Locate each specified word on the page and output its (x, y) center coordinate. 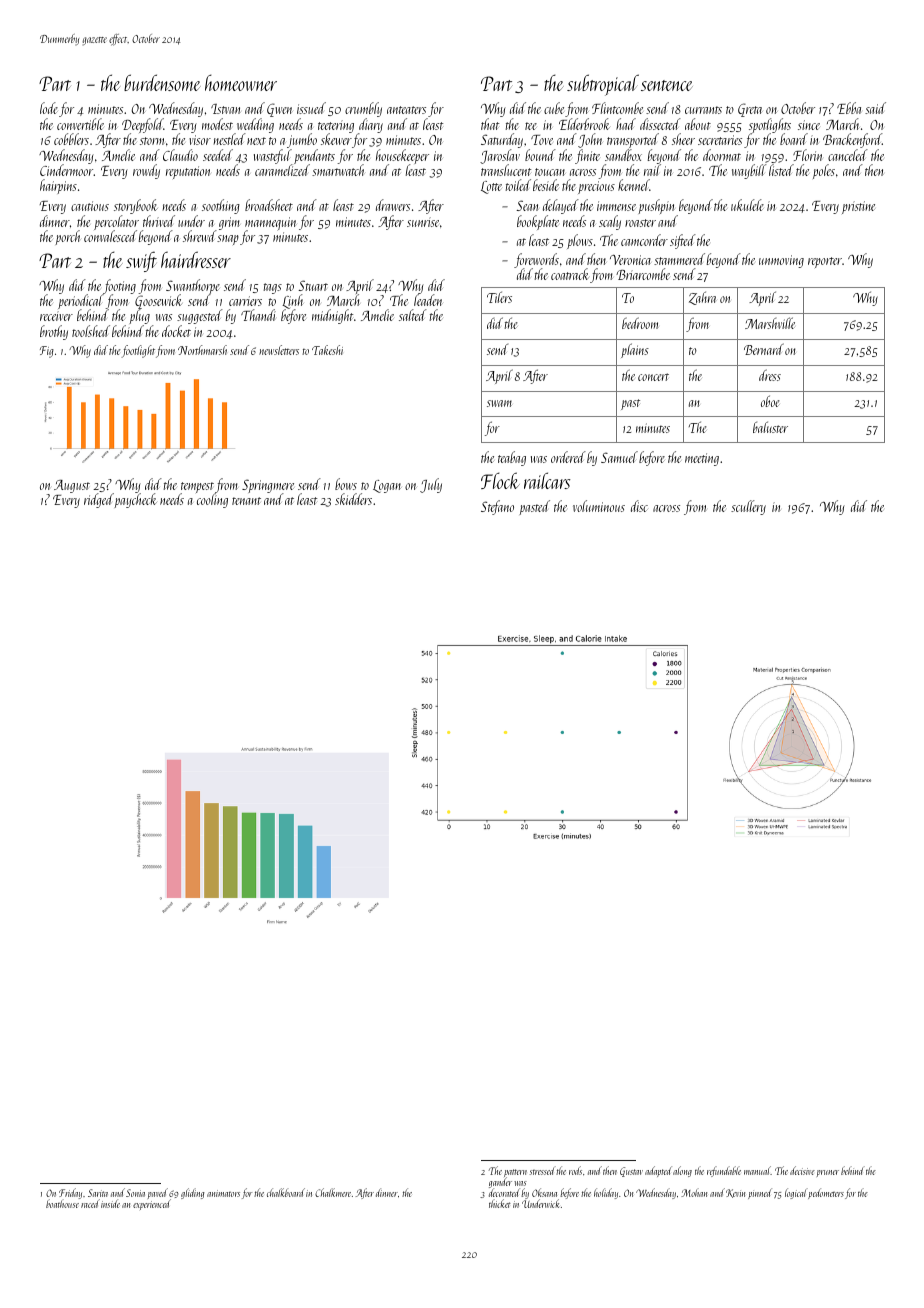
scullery (748, 507)
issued (311, 108)
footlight (138, 351)
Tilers (499, 297)
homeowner (241, 82)
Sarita (98, 1193)
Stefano (497, 507)
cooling (212, 501)
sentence (667, 85)
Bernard (764, 349)
